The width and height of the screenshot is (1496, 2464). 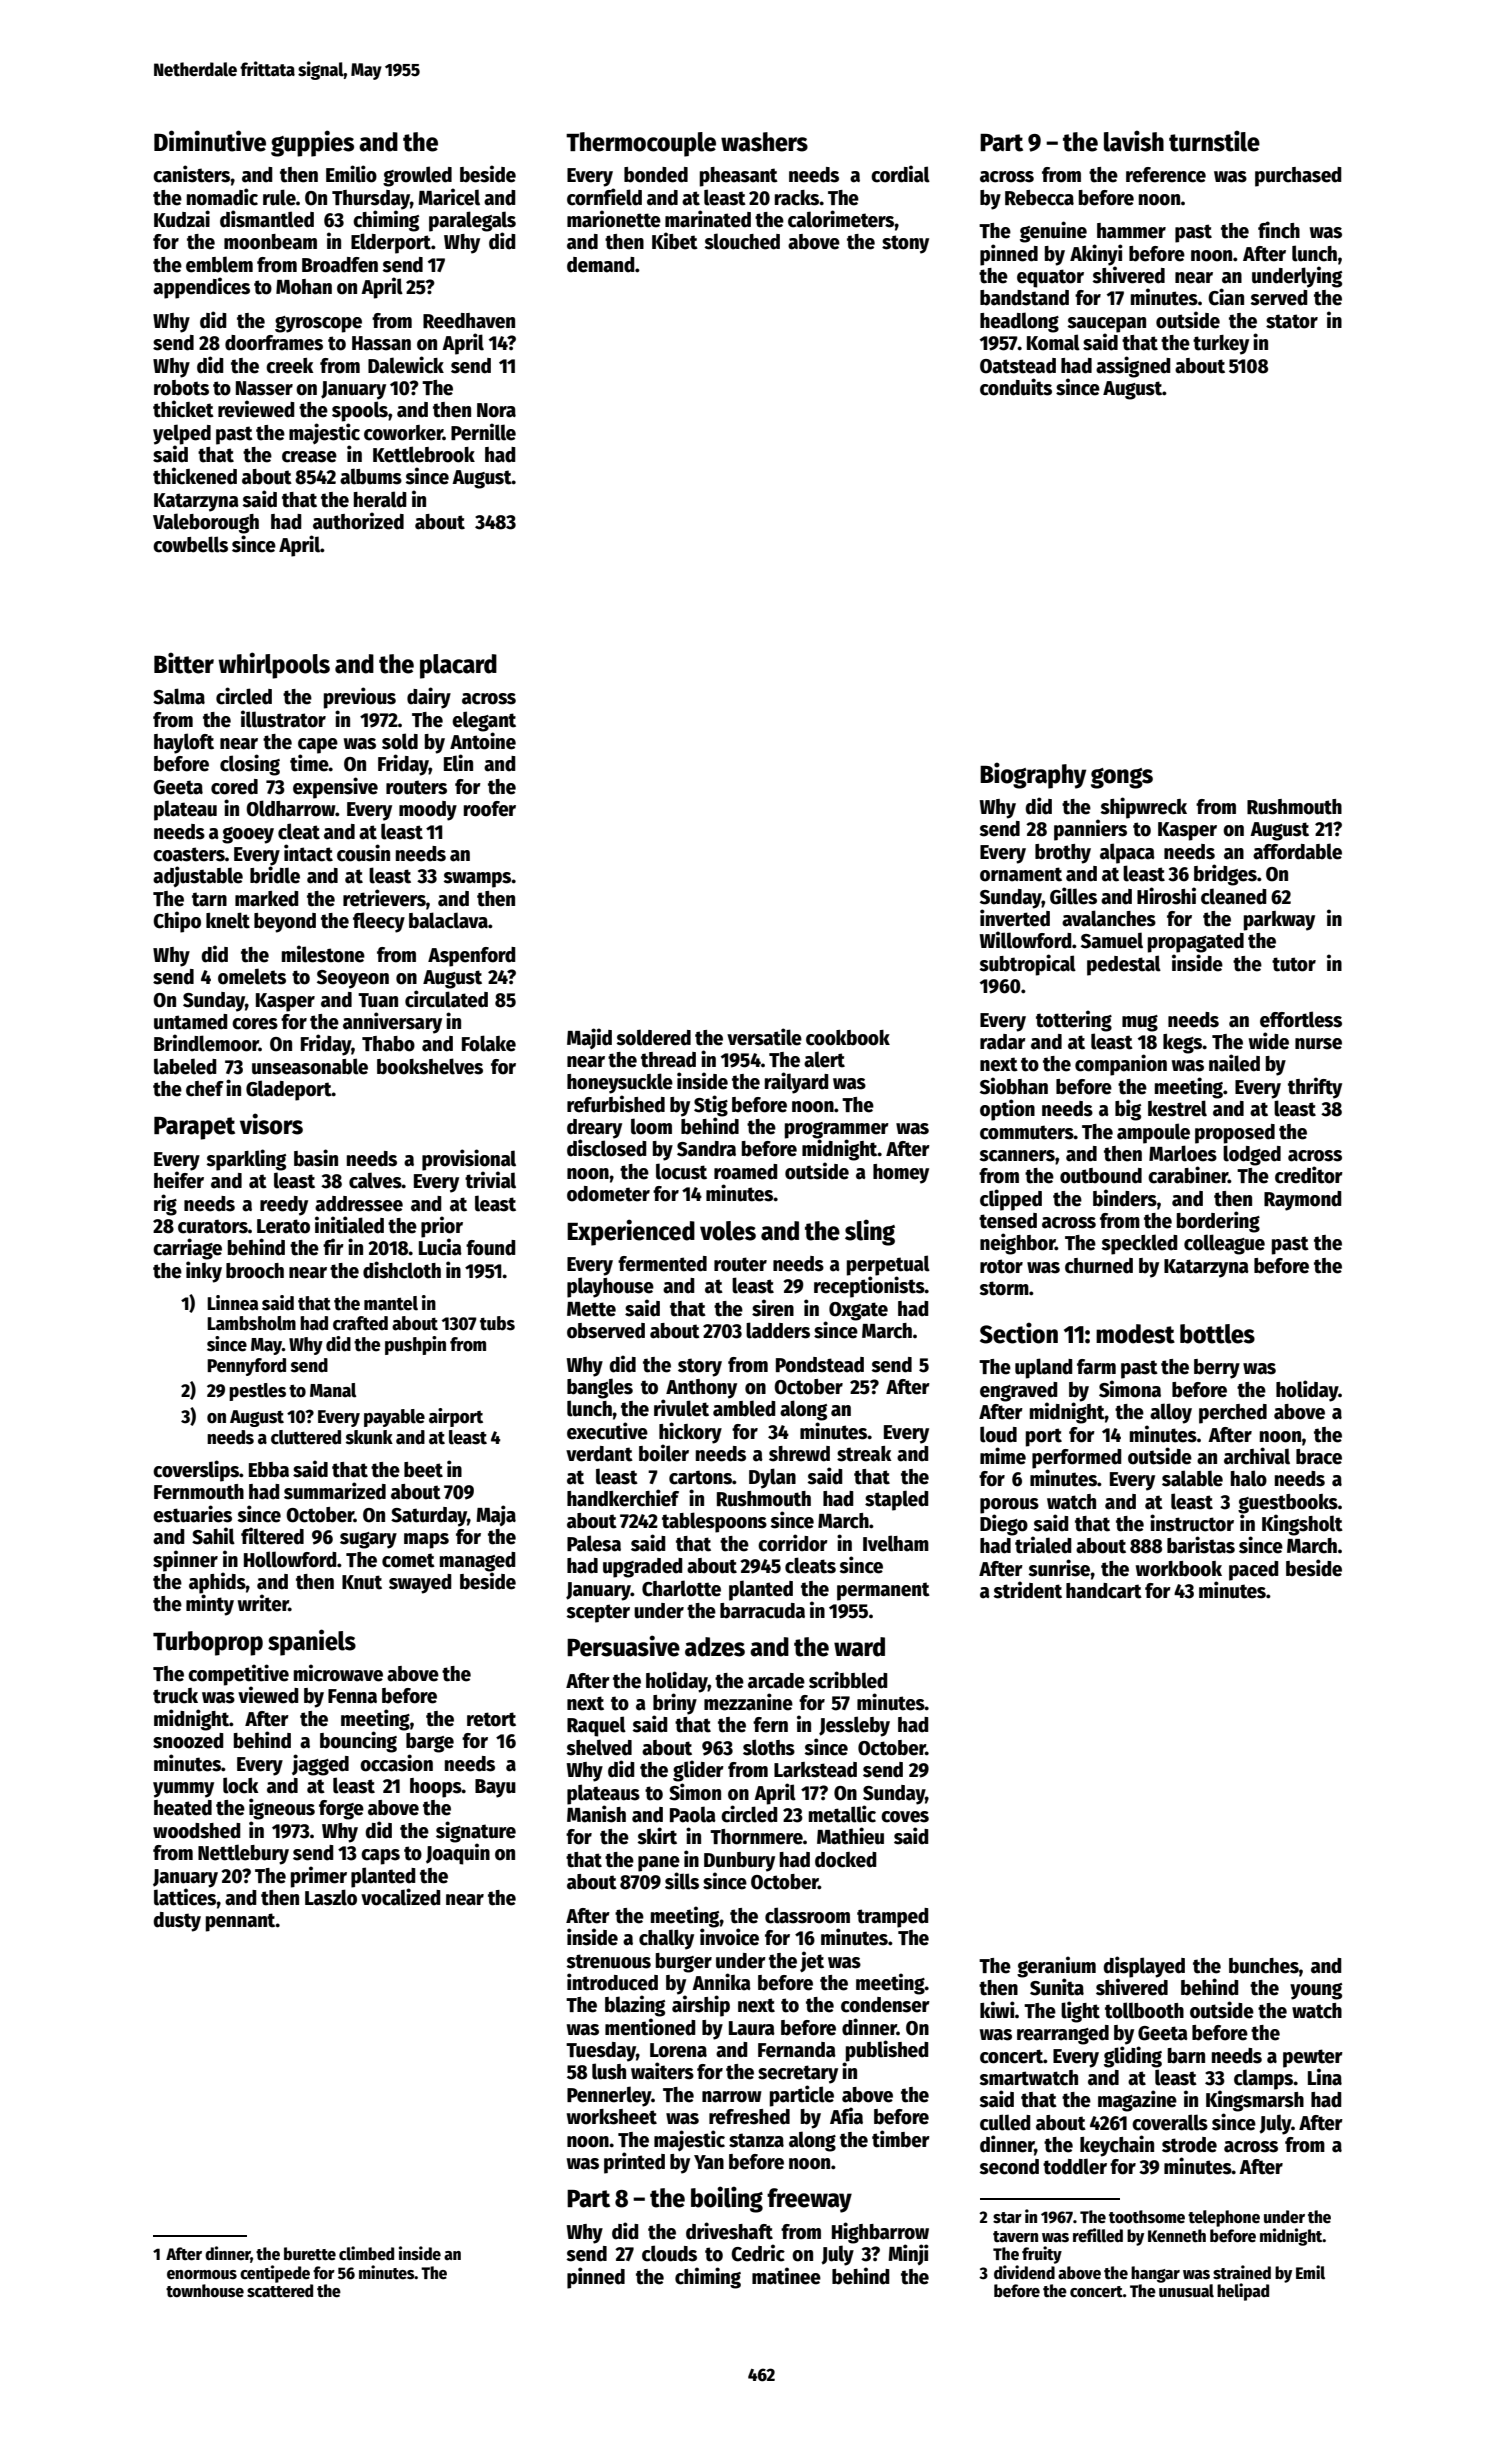 What do you see at coordinates (729, 2231) in the screenshot?
I see `driveshaft` at bounding box center [729, 2231].
